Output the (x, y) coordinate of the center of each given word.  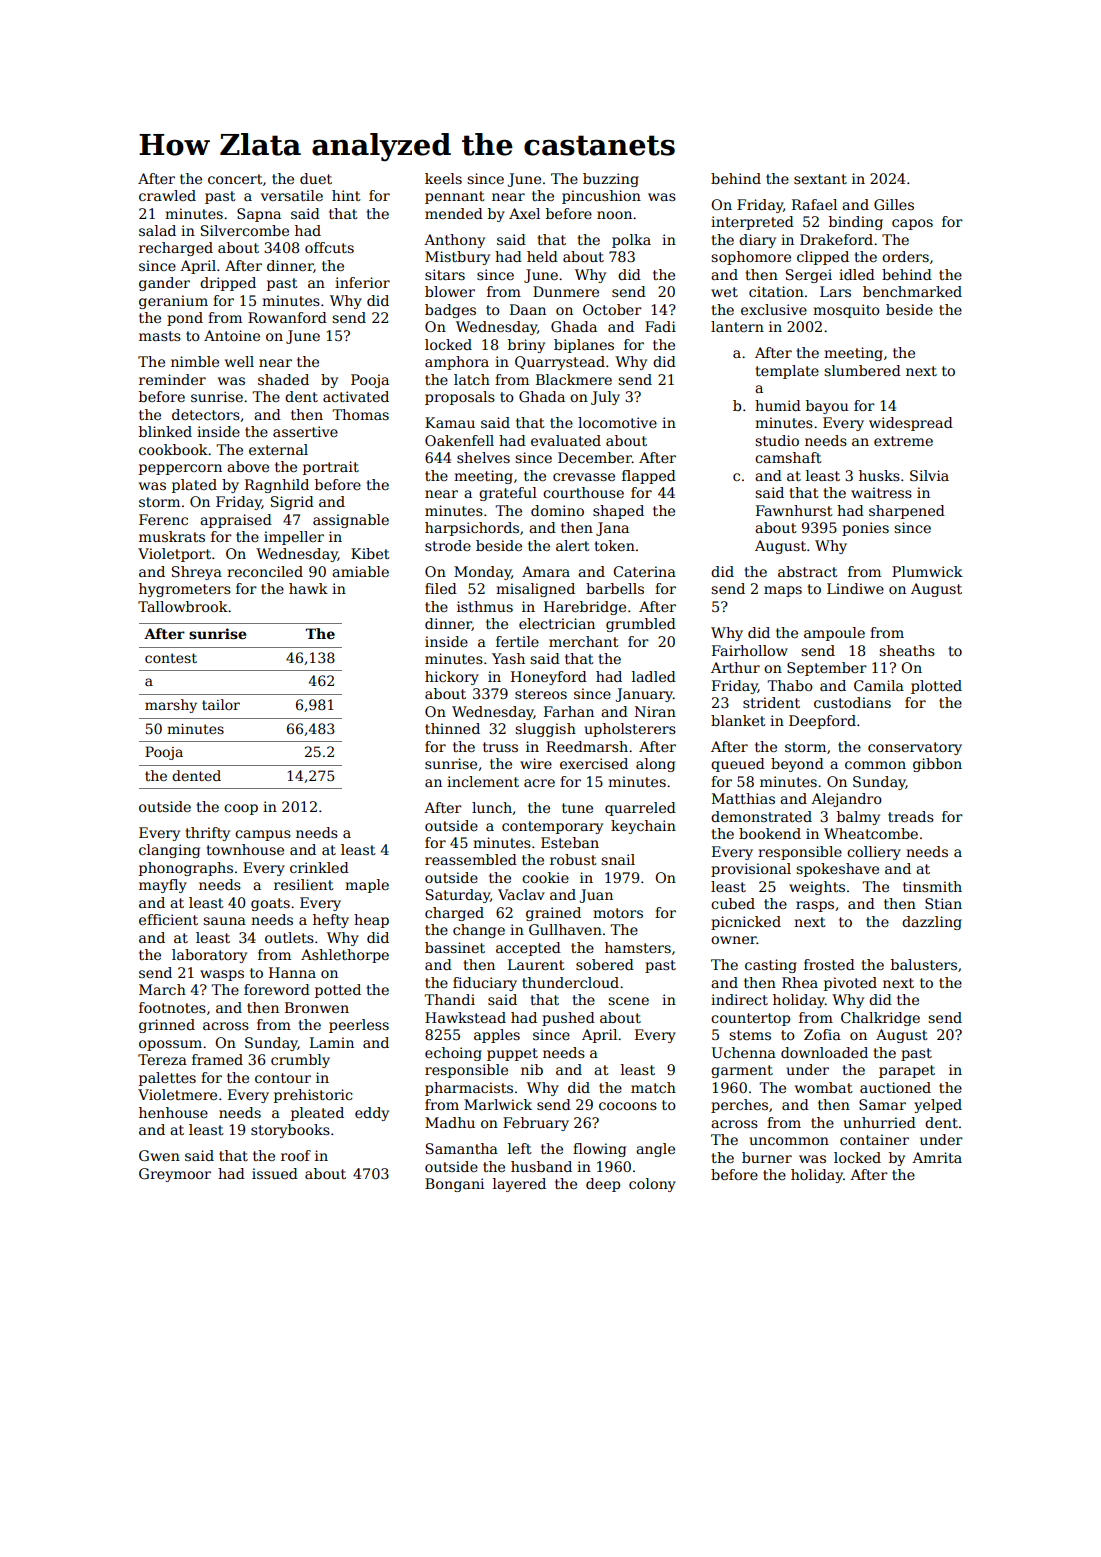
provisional (751, 870)
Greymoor (175, 1175)
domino (557, 510)
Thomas (360, 414)
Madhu (450, 1122)
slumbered (862, 370)
